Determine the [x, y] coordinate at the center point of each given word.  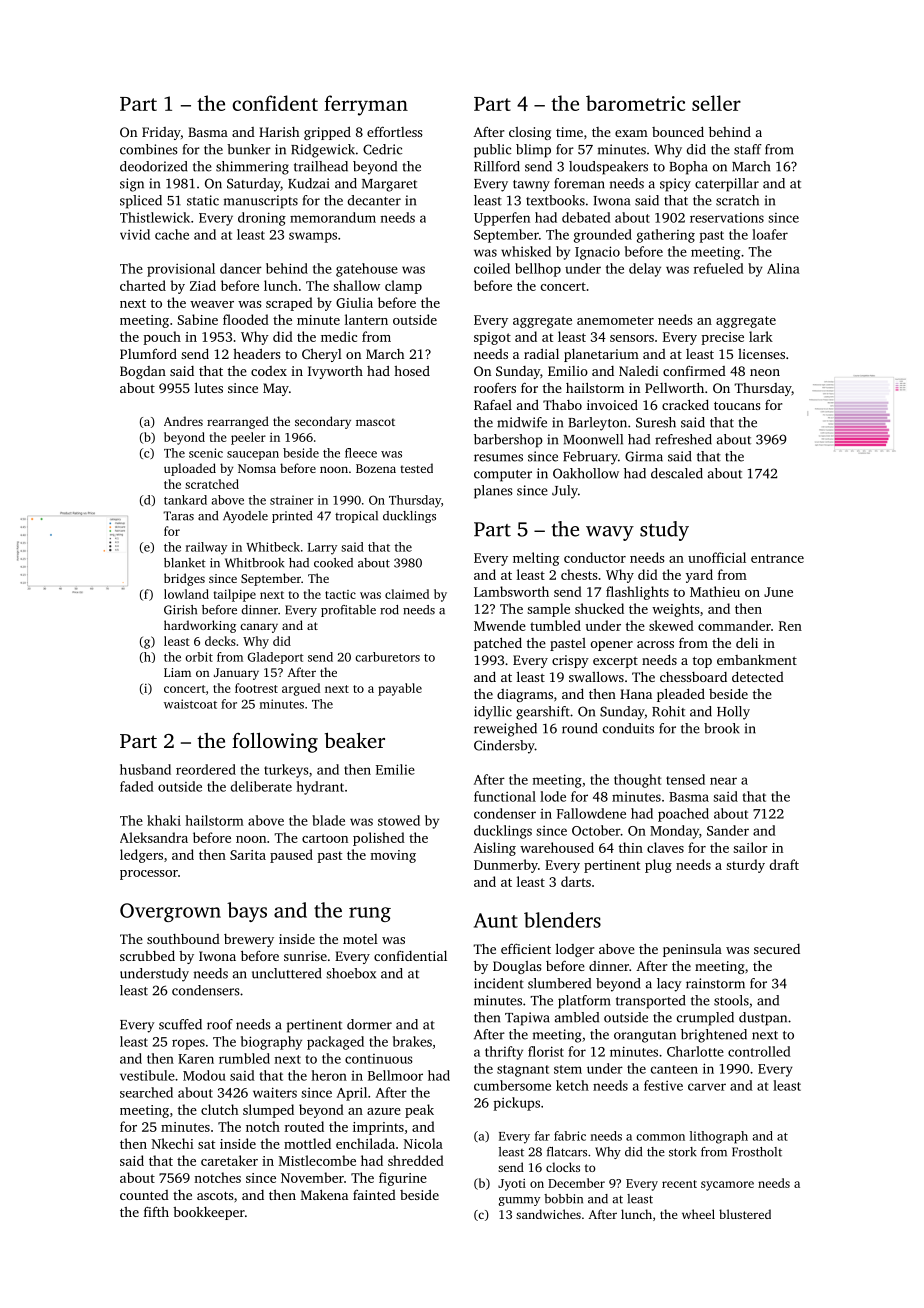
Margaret [389, 185]
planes [493, 492]
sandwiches [548, 1214]
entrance [777, 558]
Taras [178, 516]
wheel [698, 1214]
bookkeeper [209, 1213]
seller [716, 103]
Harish [279, 132]
